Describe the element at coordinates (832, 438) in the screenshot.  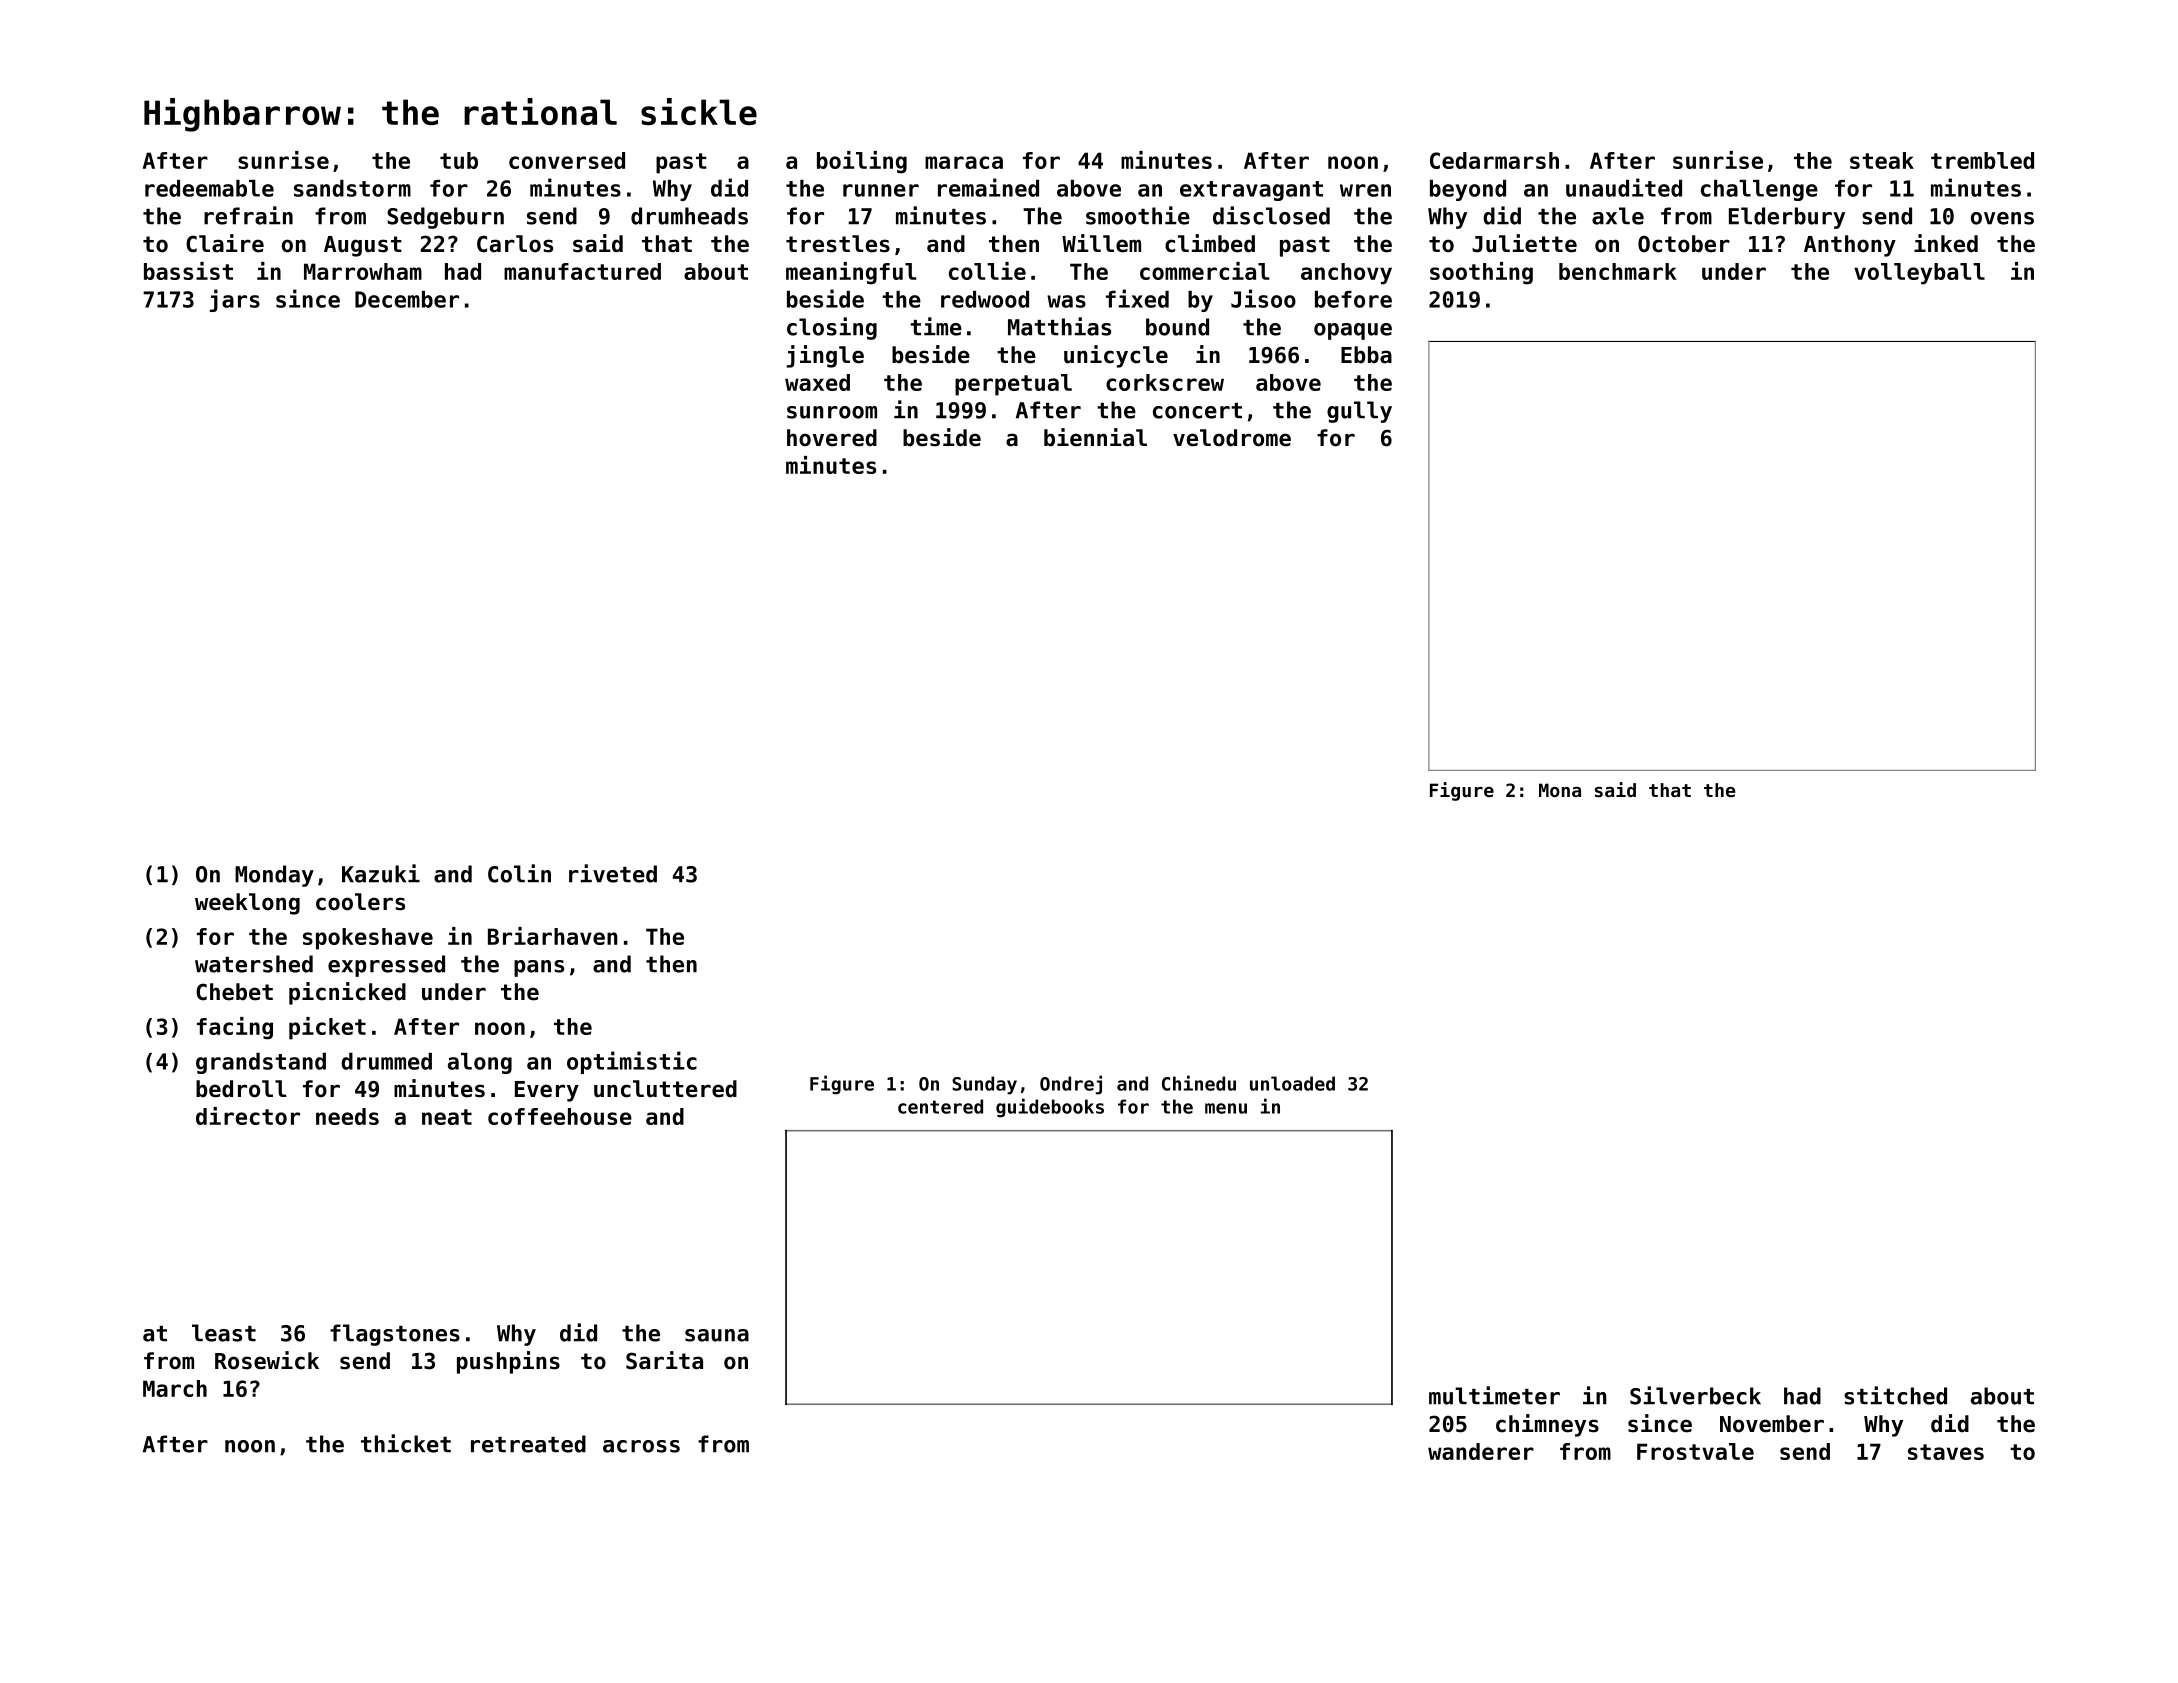
I see `hovered` at that location.
